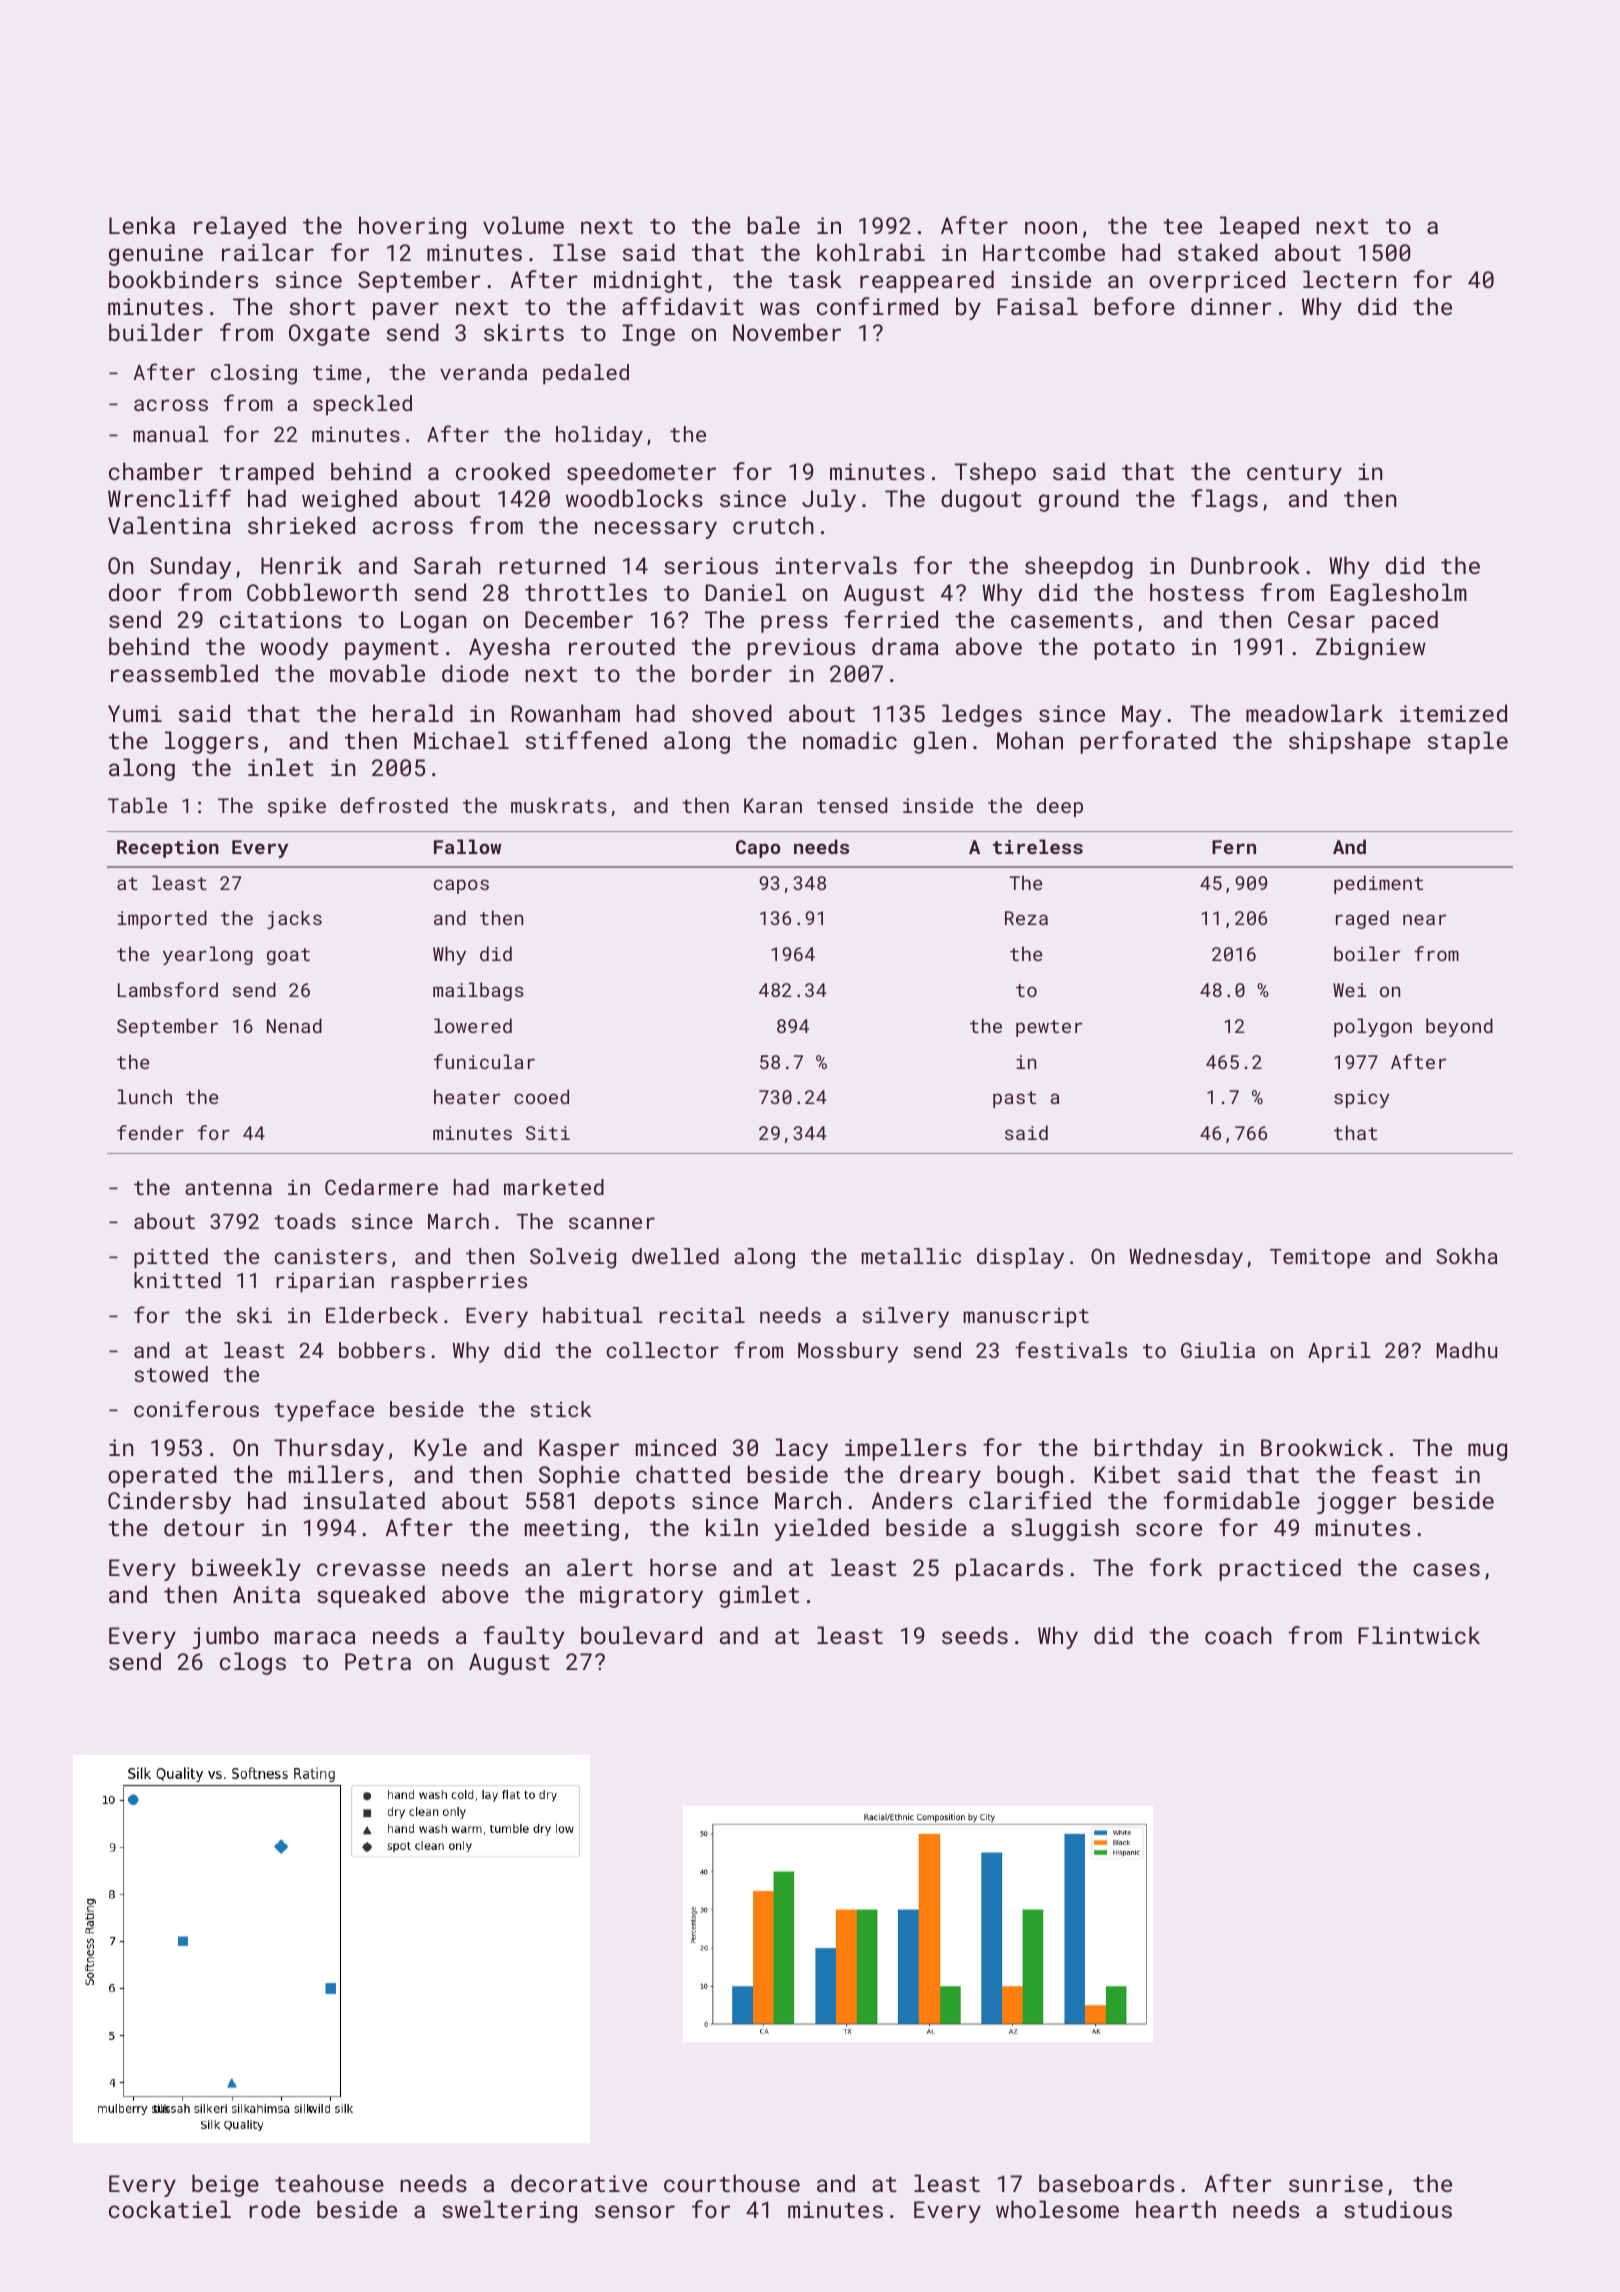 The image size is (1620, 2292). Describe the element at coordinates (773, 225) in the image. I see `bale` at that location.
